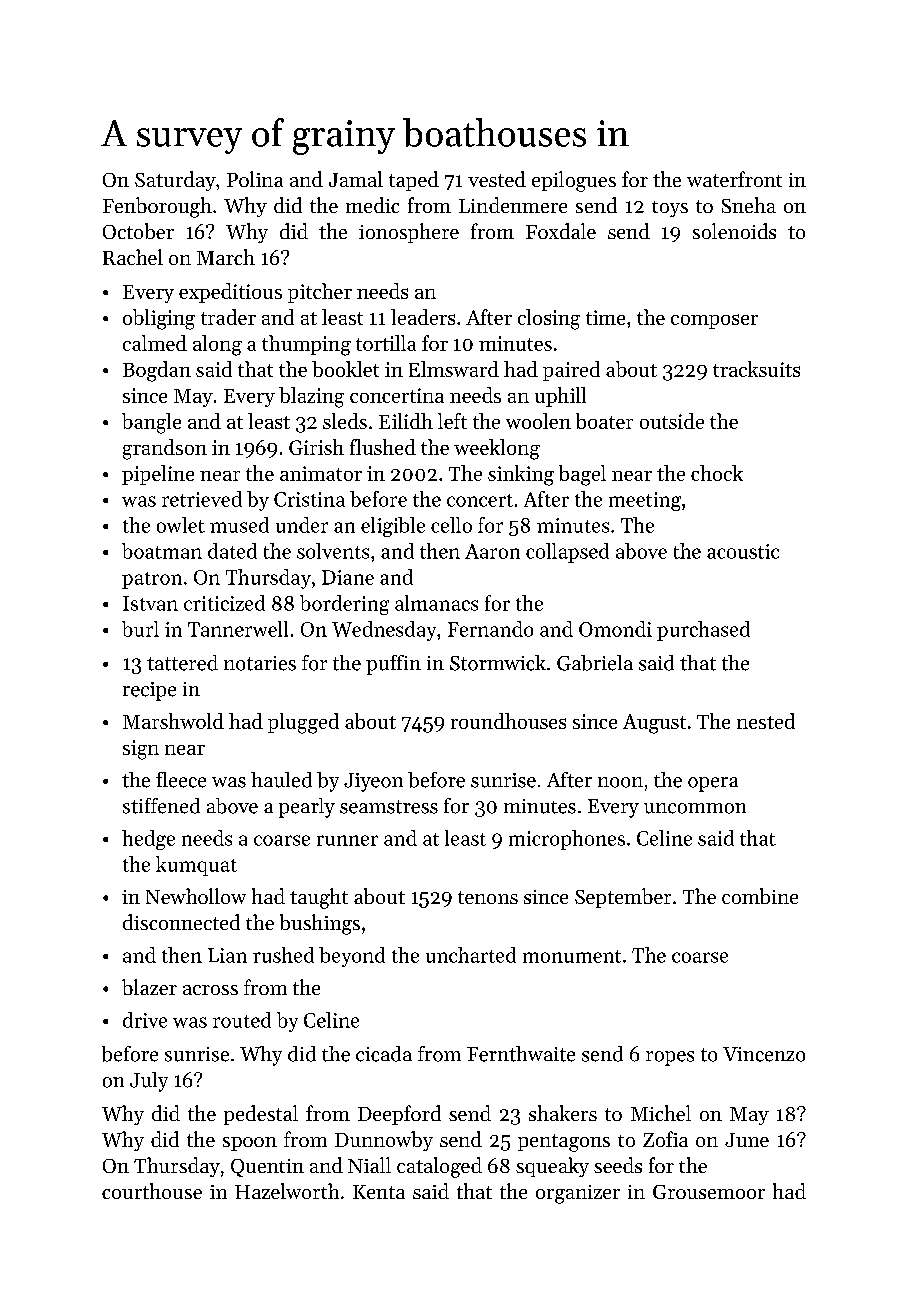 The height and width of the page is (1316, 908). What do you see at coordinates (175, 181) in the page?
I see `Saturday` at bounding box center [175, 181].
